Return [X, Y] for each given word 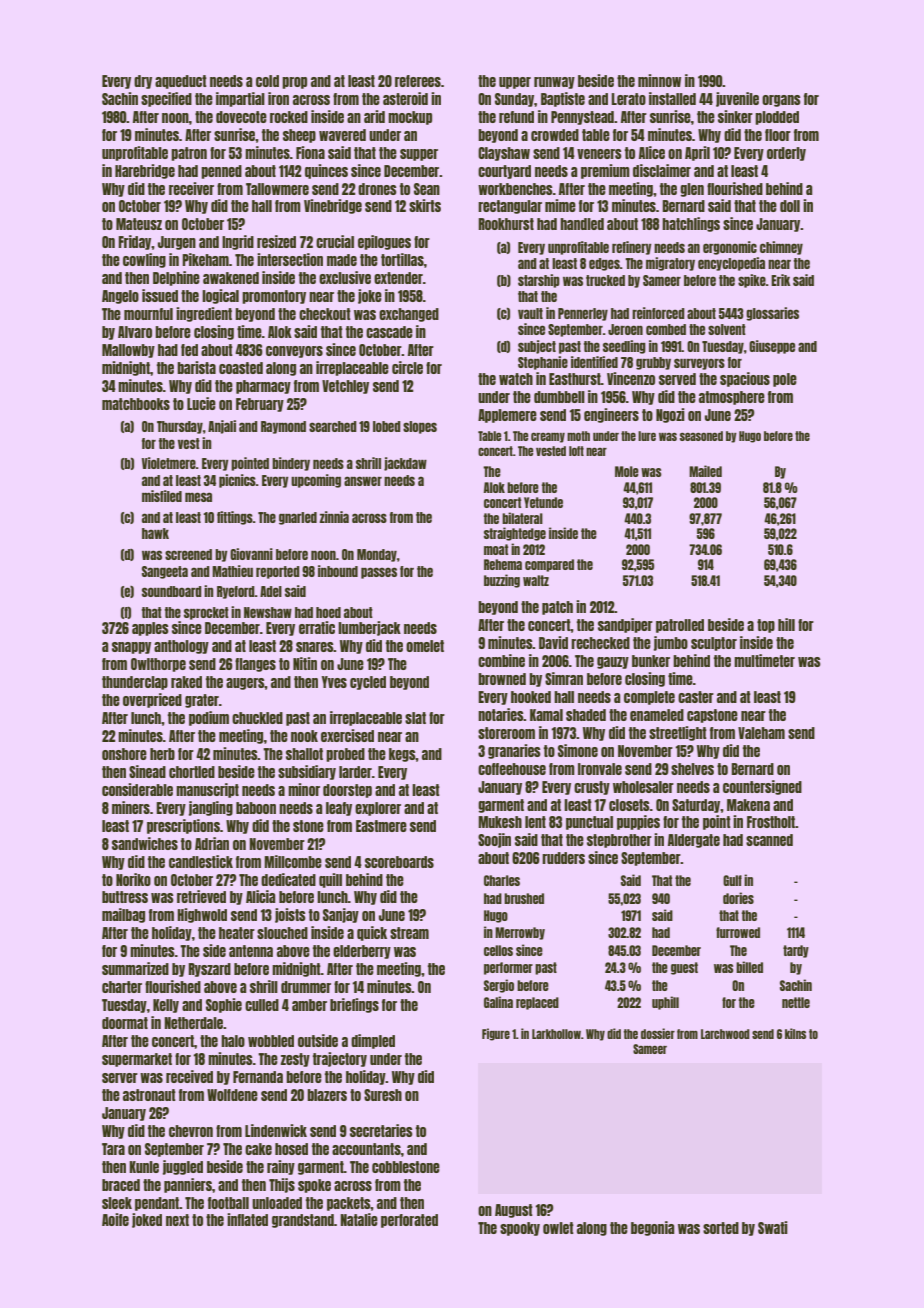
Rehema [503, 564]
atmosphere [732, 398]
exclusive [345, 277]
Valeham [761, 733]
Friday [135, 242]
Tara [113, 1149]
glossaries [772, 314]
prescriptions [183, 826]
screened [188, 554]
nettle [796, 1002]
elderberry [362, 952]
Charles [502, 880]
